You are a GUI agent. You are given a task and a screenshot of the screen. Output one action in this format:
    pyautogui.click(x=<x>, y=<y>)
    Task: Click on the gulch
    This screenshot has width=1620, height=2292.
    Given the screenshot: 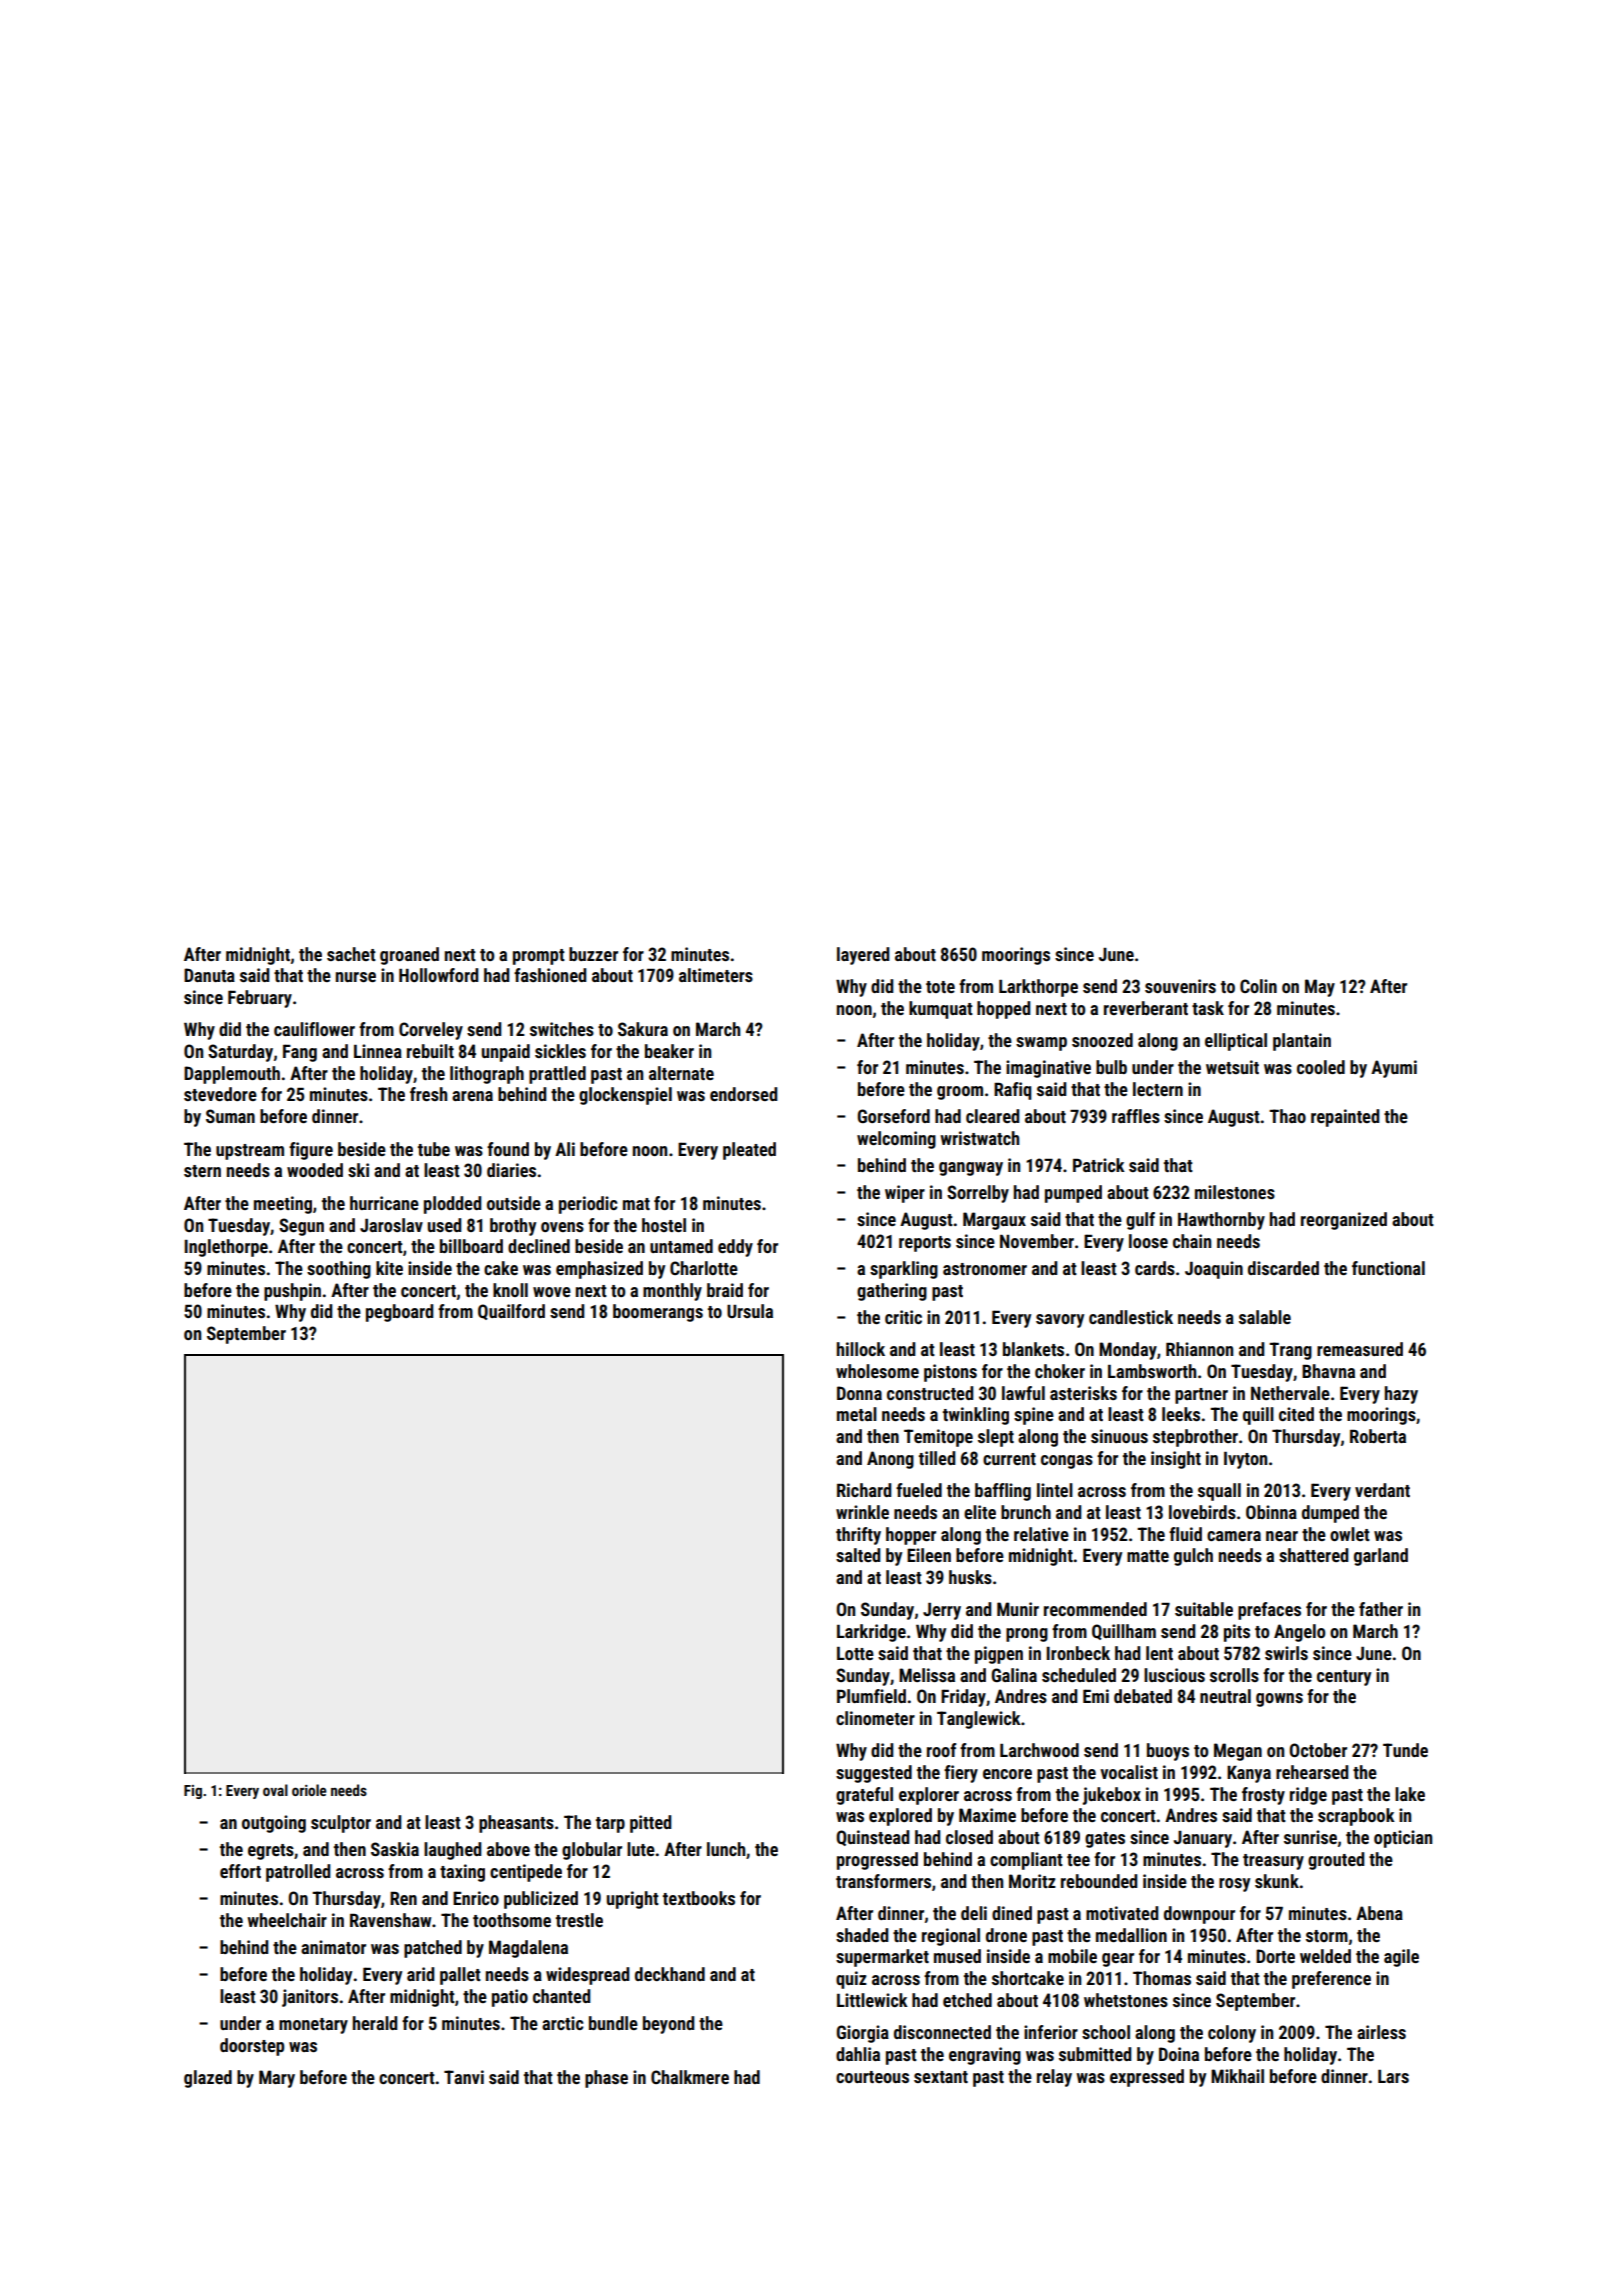 What is the action you would take?
    pyautogui.click(x=1193, y=1557)
